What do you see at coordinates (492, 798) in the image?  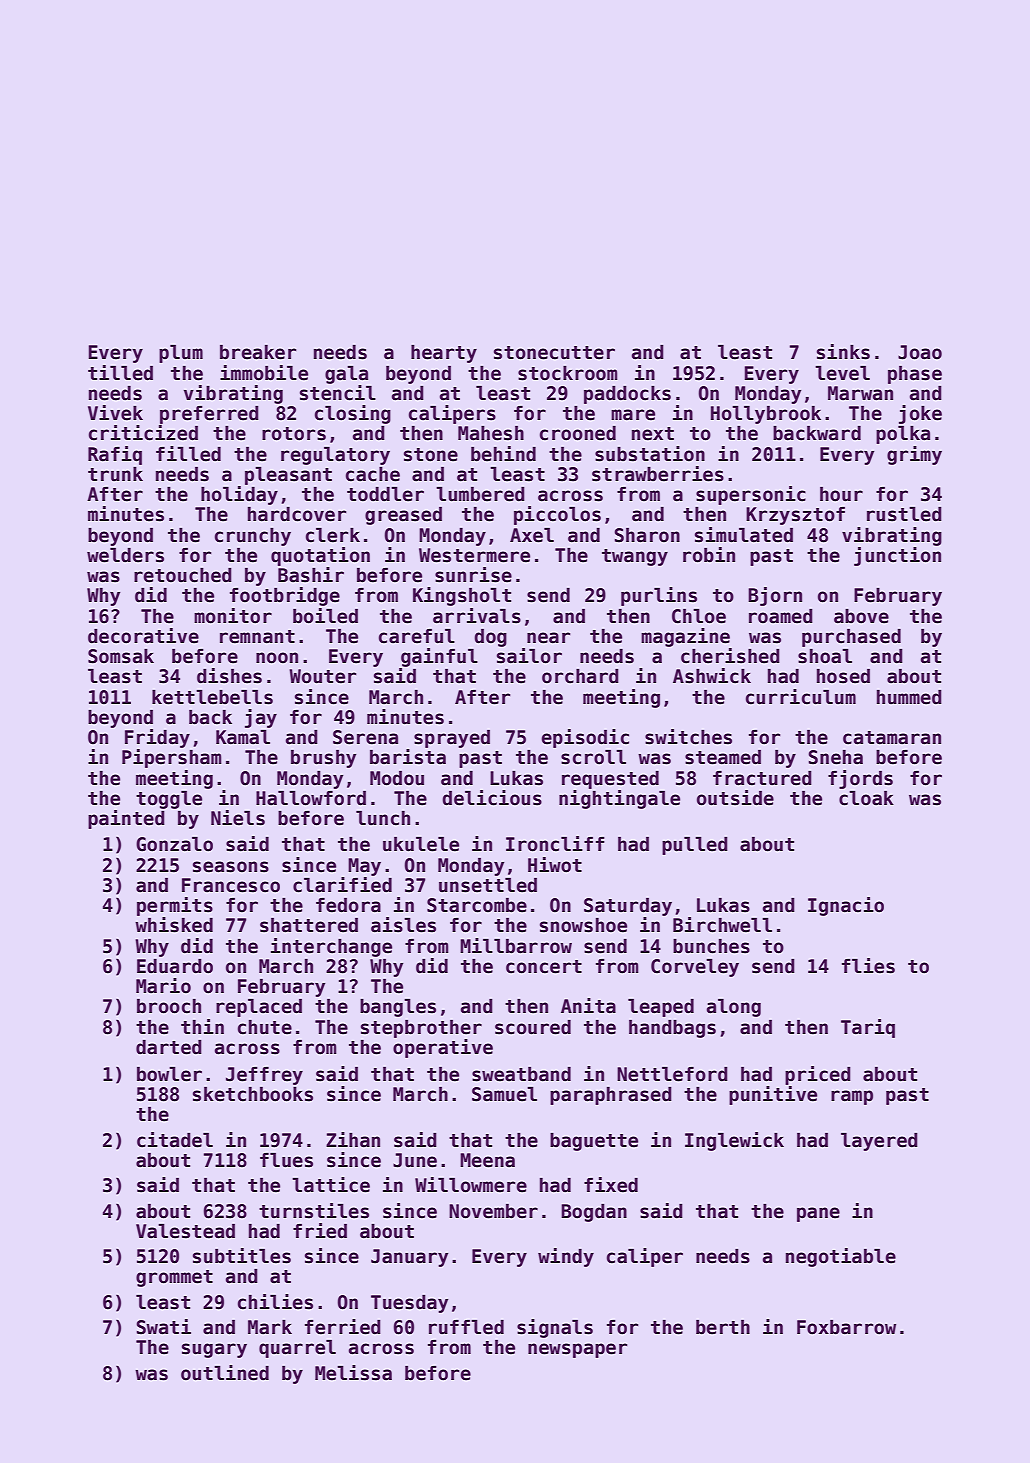 I see `delicious` at bounding box center [492, 798].
